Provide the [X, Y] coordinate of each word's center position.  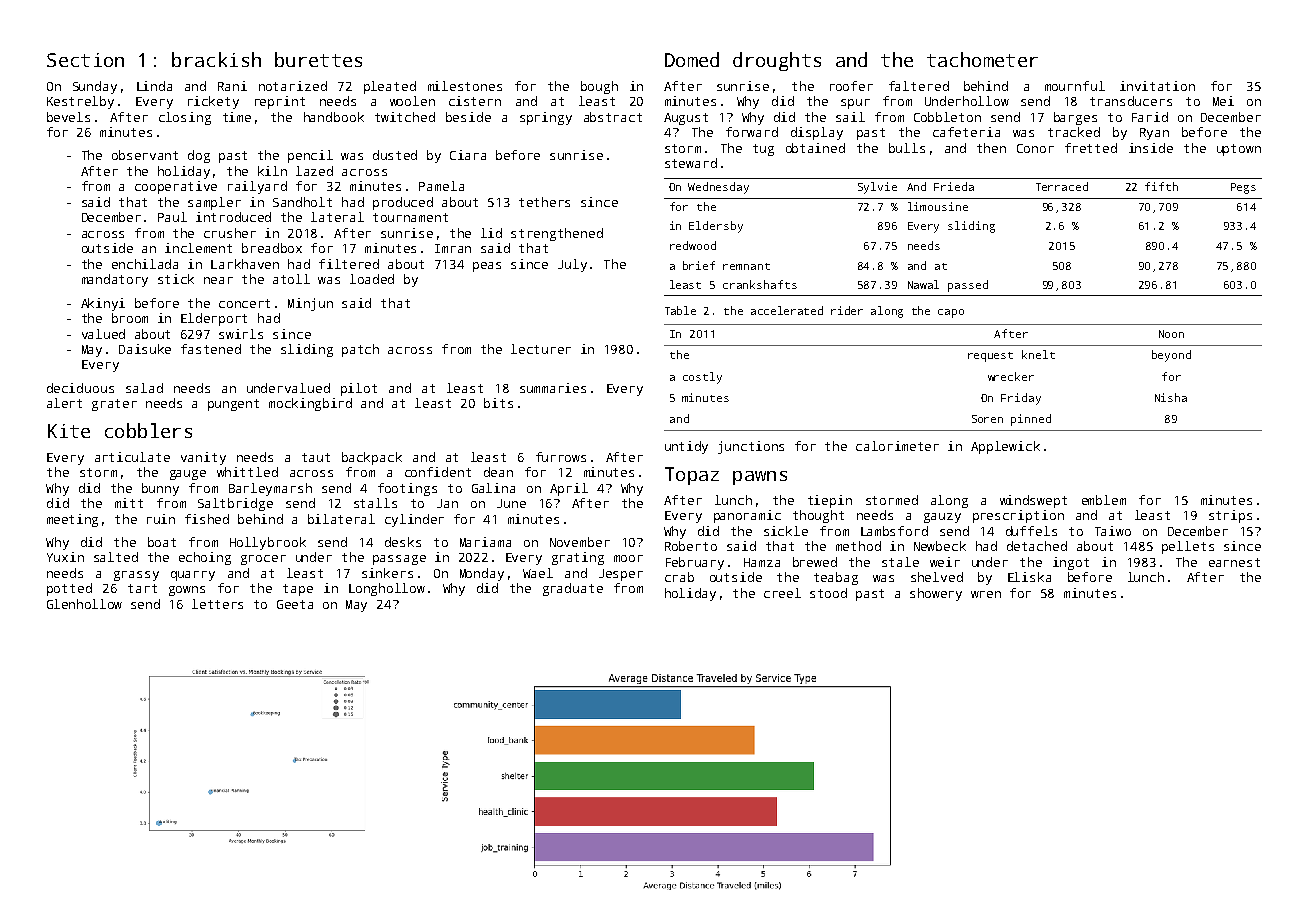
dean [498, 472]
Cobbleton [947, 117]
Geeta [295, 604]
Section [85, 60]
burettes [318, 59]
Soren [987, 419]
